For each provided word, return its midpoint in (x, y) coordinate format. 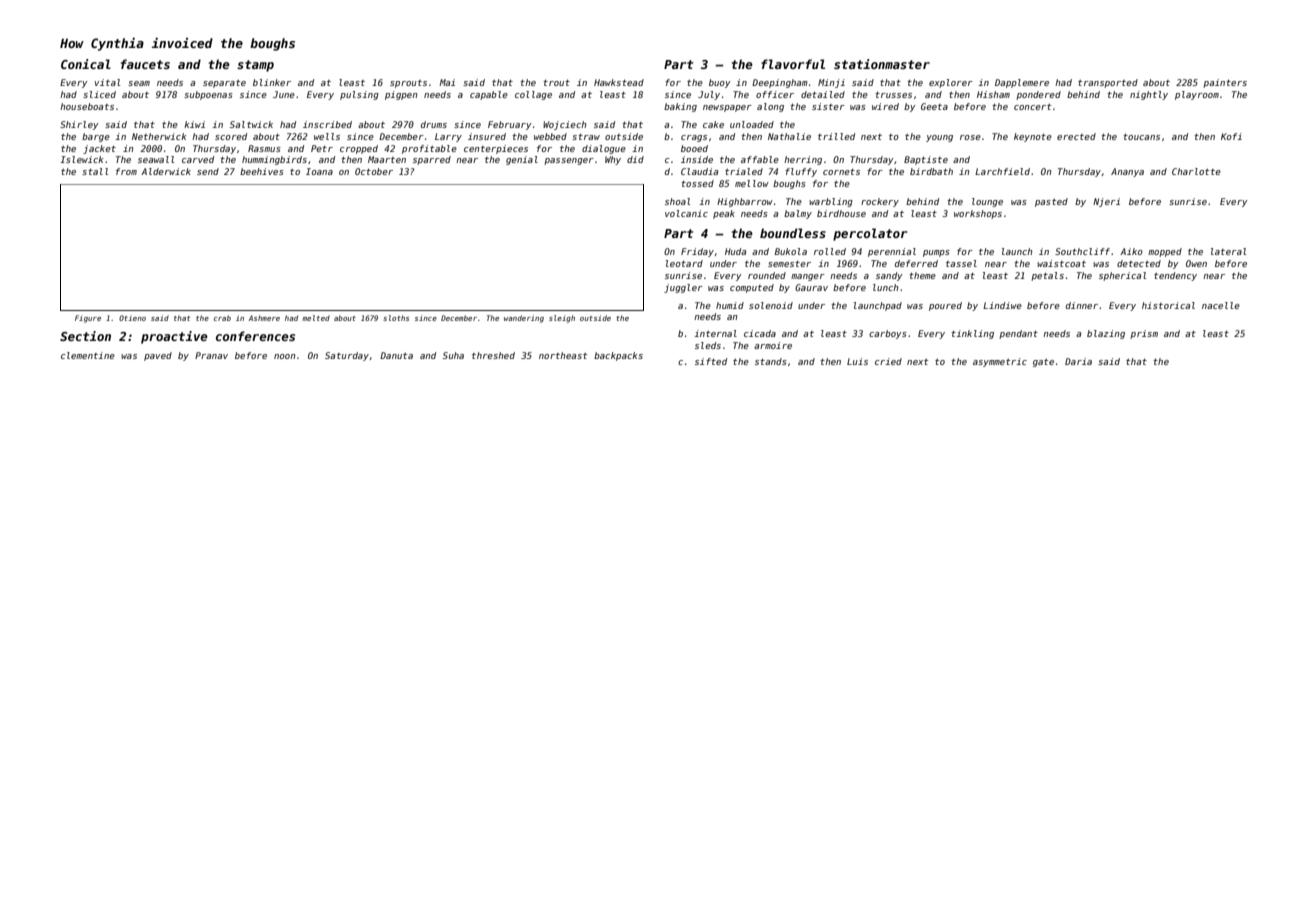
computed (752, 288)
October (374, 171)
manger (808, 277)
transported (1108, 83)
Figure (88, 319)
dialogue (604, 149)
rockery (880, 202)
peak (724, 214)
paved (158, 356)
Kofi (1231, 136)
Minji (831, 83)
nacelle (1221, 305)
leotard (684, 263)
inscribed (327, 124)
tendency (1175, 276)
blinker (272, 82)
